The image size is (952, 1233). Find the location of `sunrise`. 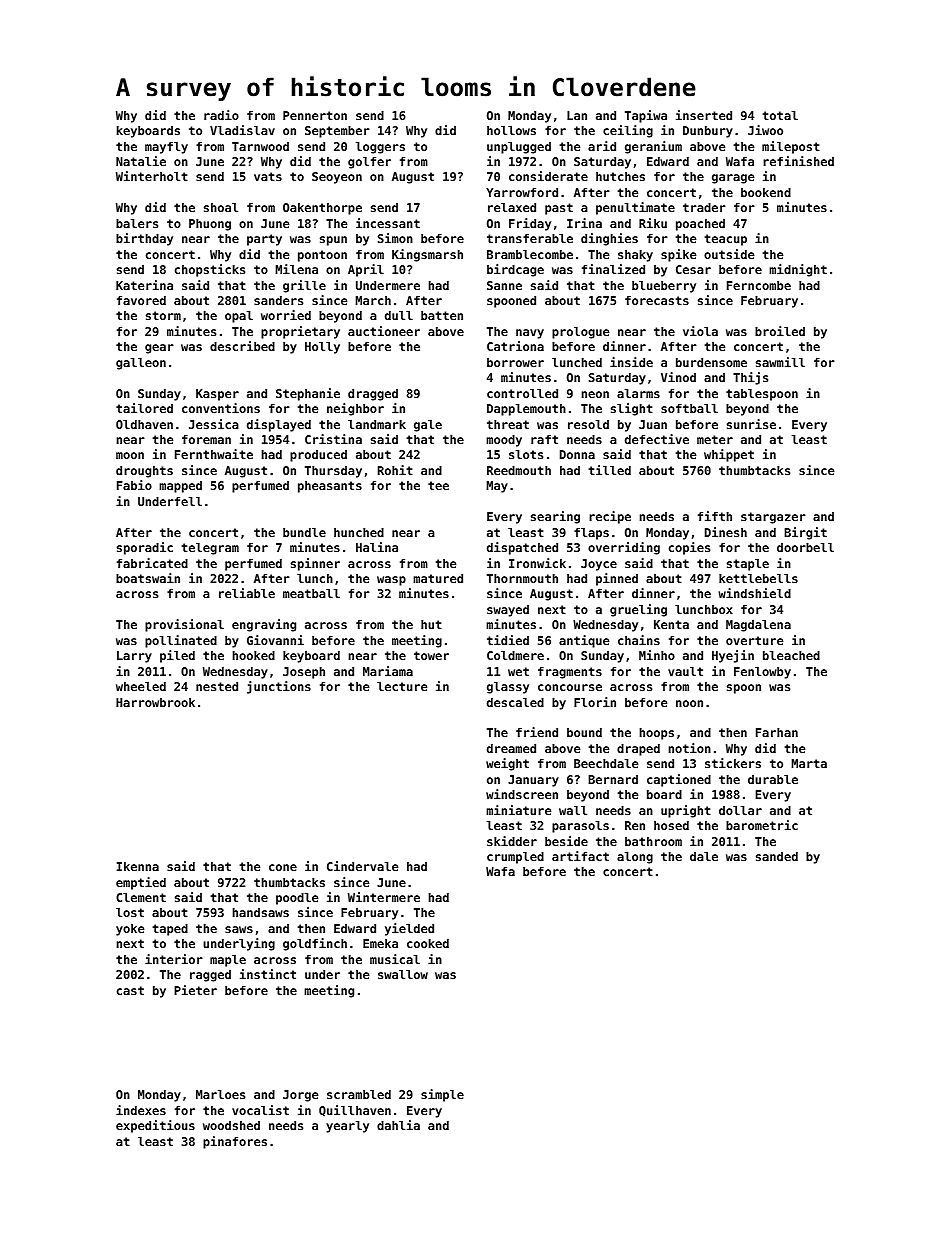

sunrise is located at coordinates (751, 424).
